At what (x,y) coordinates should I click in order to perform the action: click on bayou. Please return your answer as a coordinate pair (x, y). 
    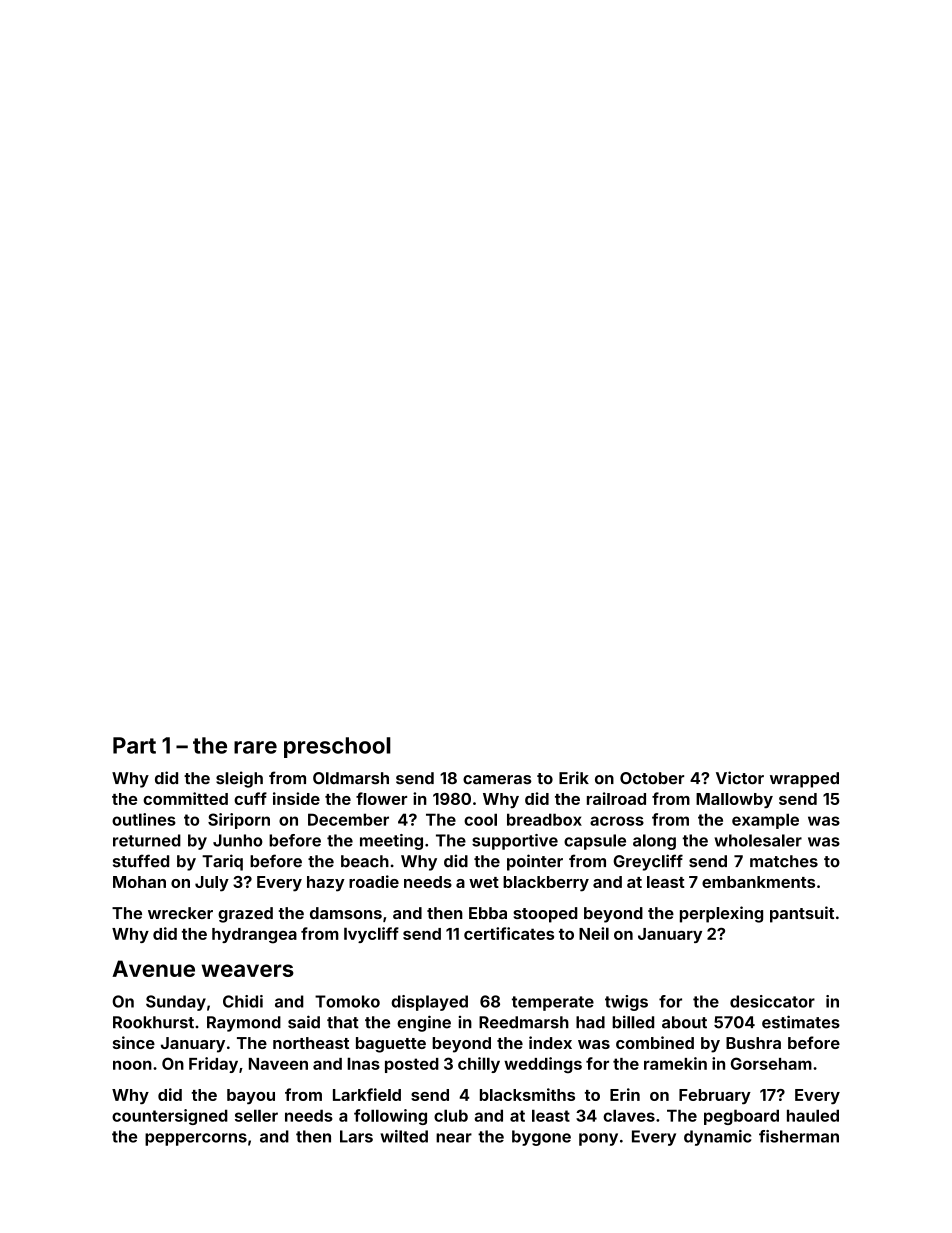
    Looking at the image, I should click on (251, 1097).
